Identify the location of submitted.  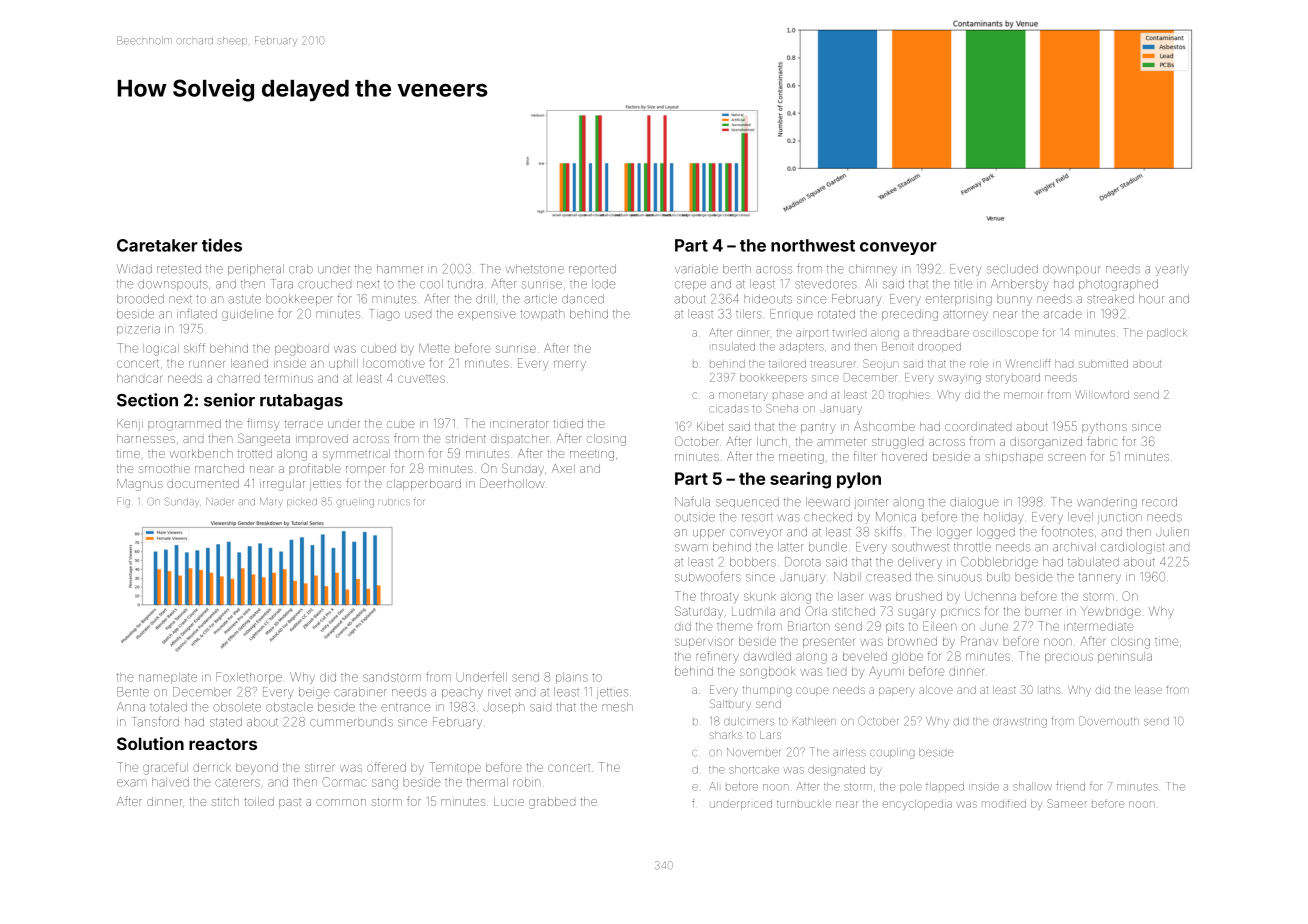
(1103, 364).
